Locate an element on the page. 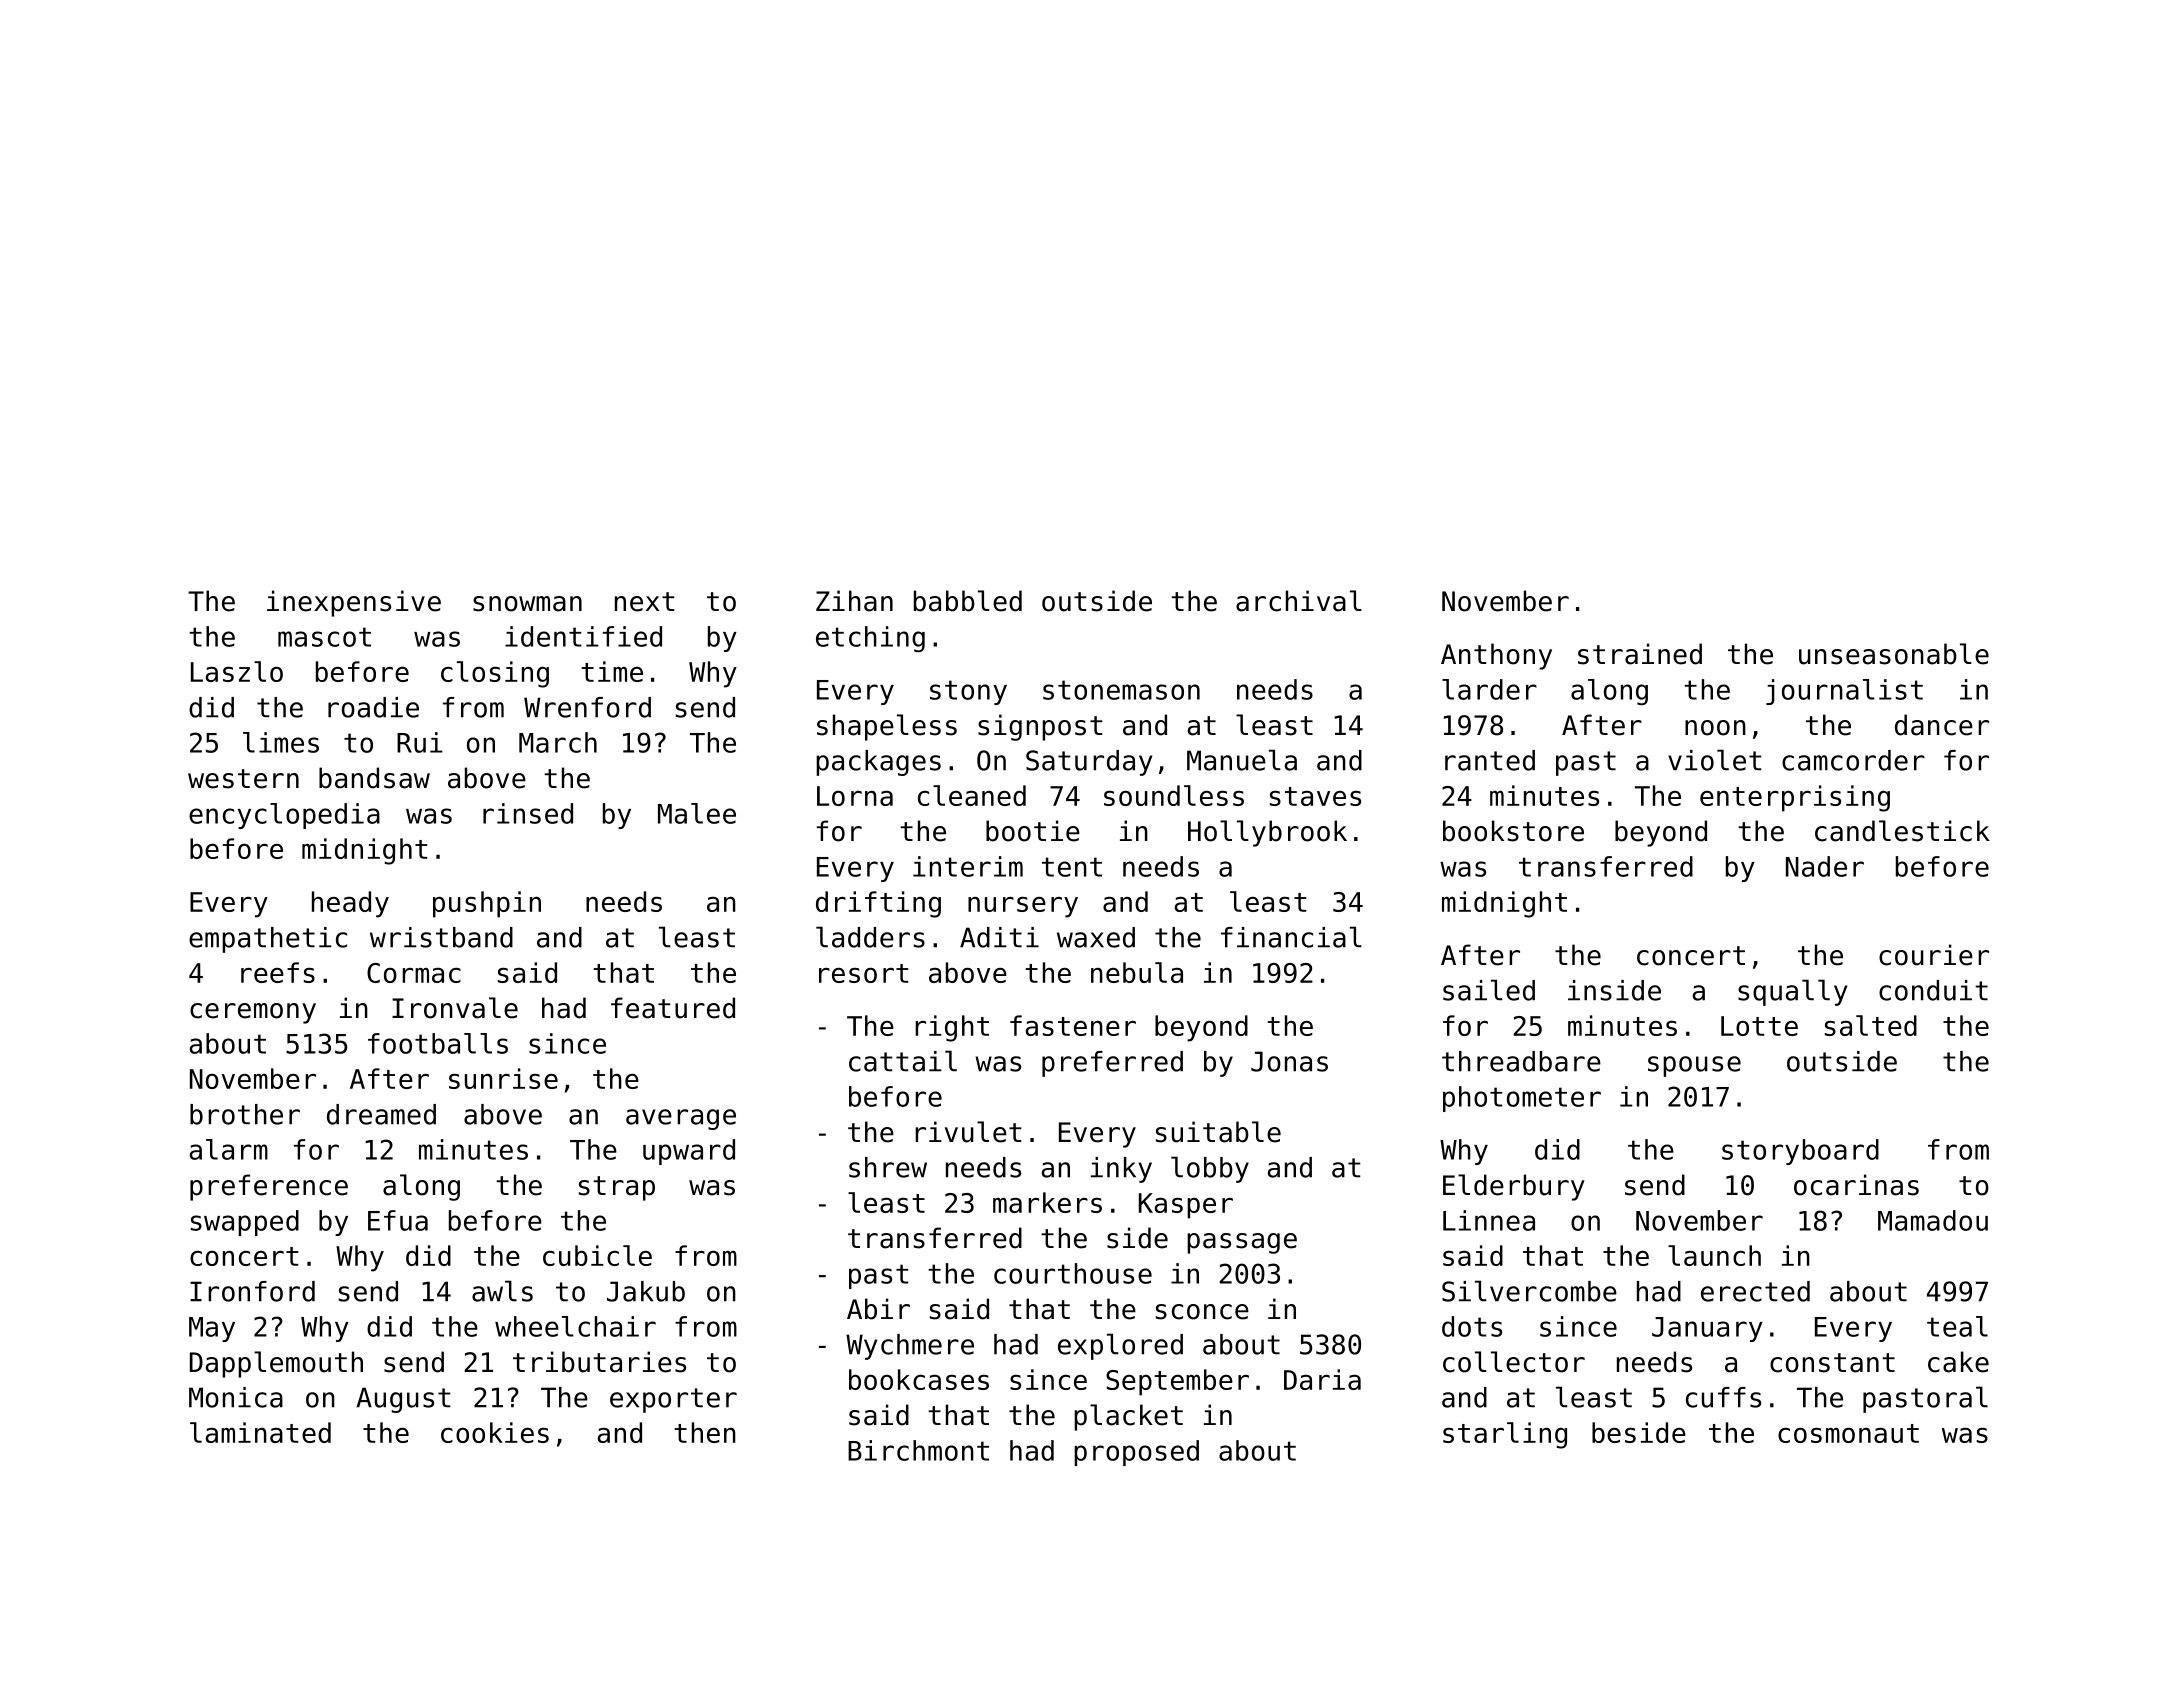  upward is located at coordinates (689, 1152).
